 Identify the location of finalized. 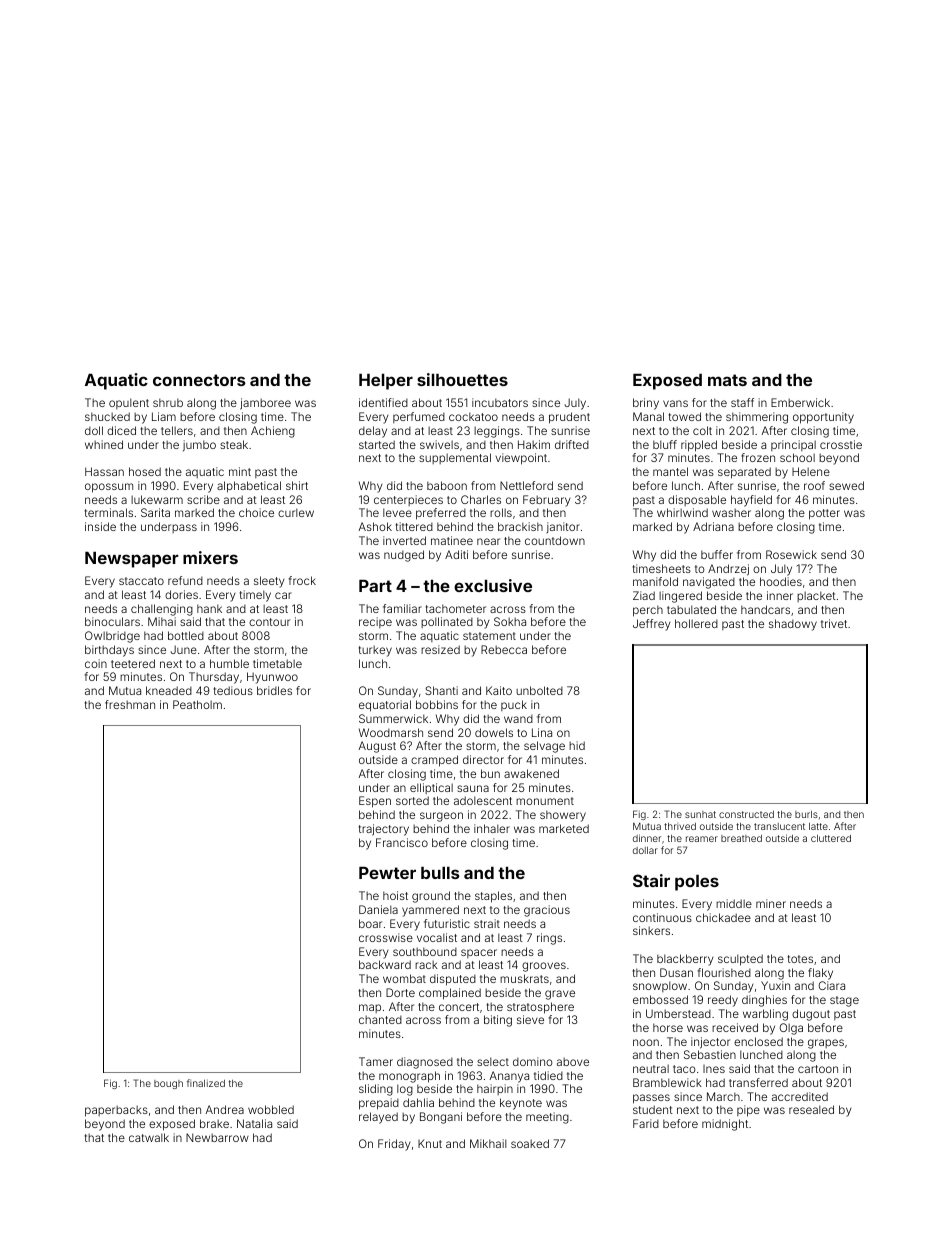
(206, 1083).
